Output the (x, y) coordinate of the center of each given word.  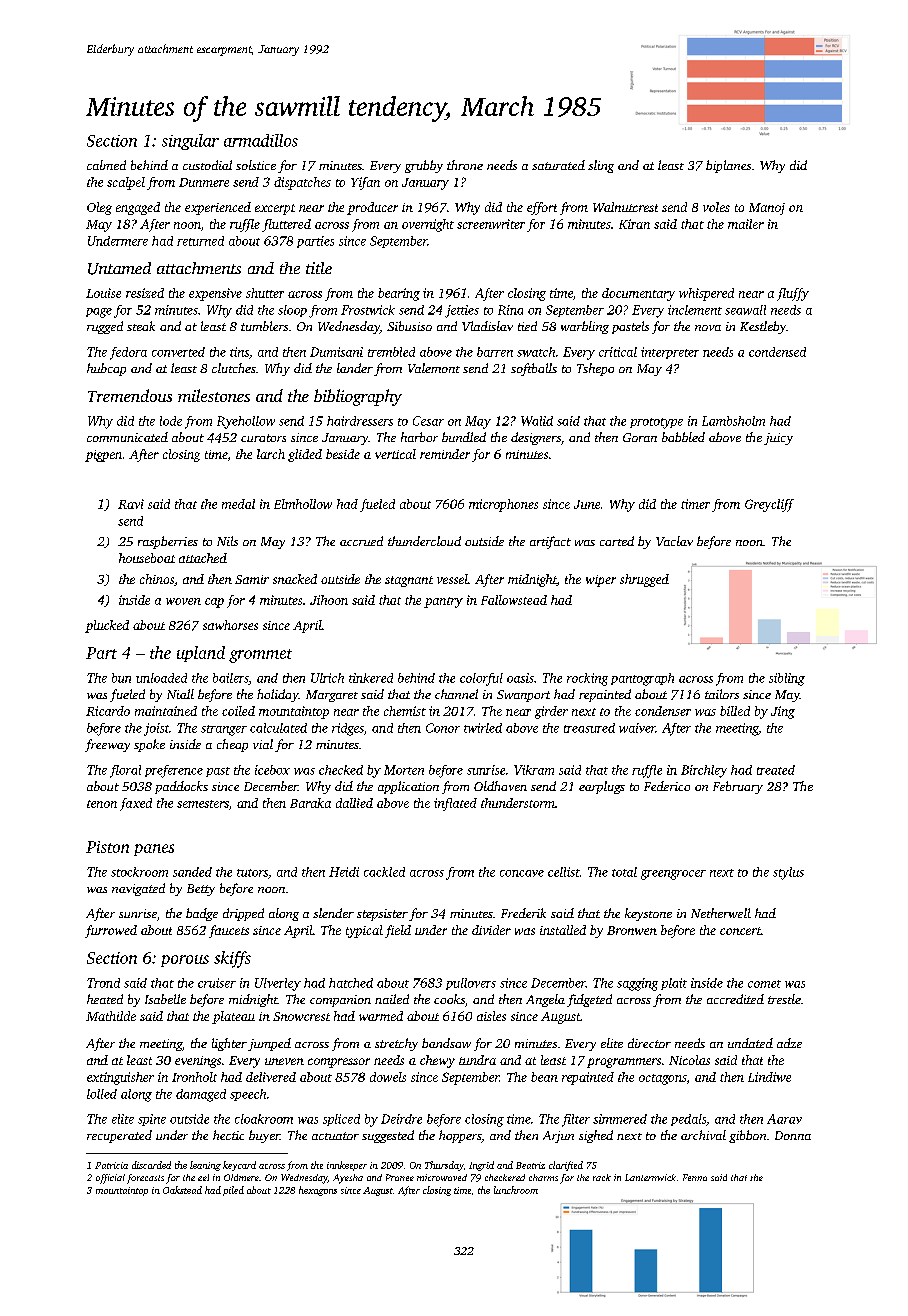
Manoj (767, 209)
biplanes (728, 166)
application (408, 787)
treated (776, 770)
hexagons (318, 1191)
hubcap (106, 369)
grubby (424, 166)
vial (263, 744)
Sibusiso (409, 326)
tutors (252, 873)
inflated (455, 804)
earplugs (602, 787)
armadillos (261, 140)
